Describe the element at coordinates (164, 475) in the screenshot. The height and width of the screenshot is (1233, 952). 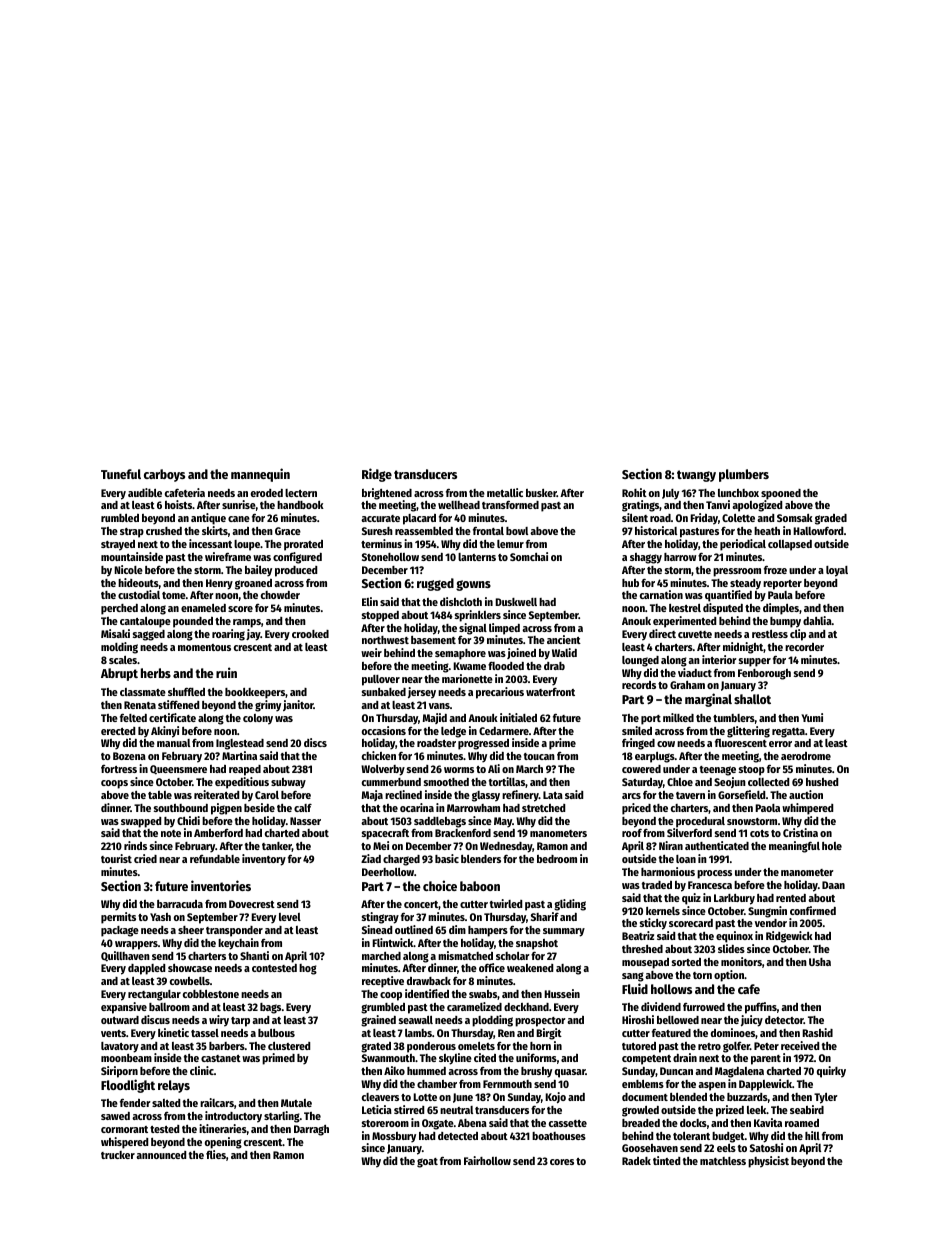
I see `carboys` at that location.
